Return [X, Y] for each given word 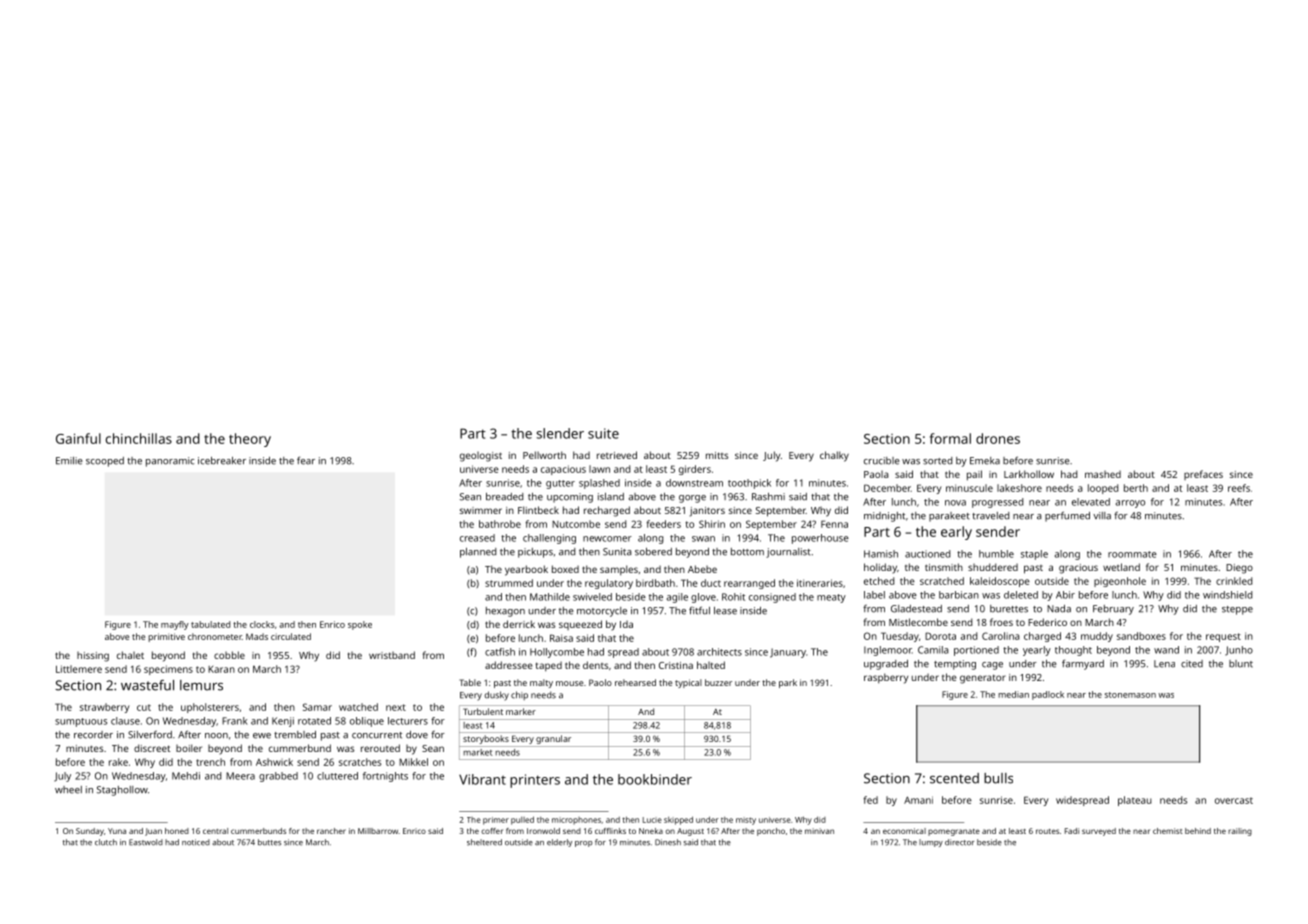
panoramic [170, 462]
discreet [152, 748]
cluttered [337, 776]
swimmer [481, 510]
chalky [834, 456]
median [1013, 694]
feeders [664, 524]
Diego [1239, 569]
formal [950, 438]
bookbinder [655, 779]
